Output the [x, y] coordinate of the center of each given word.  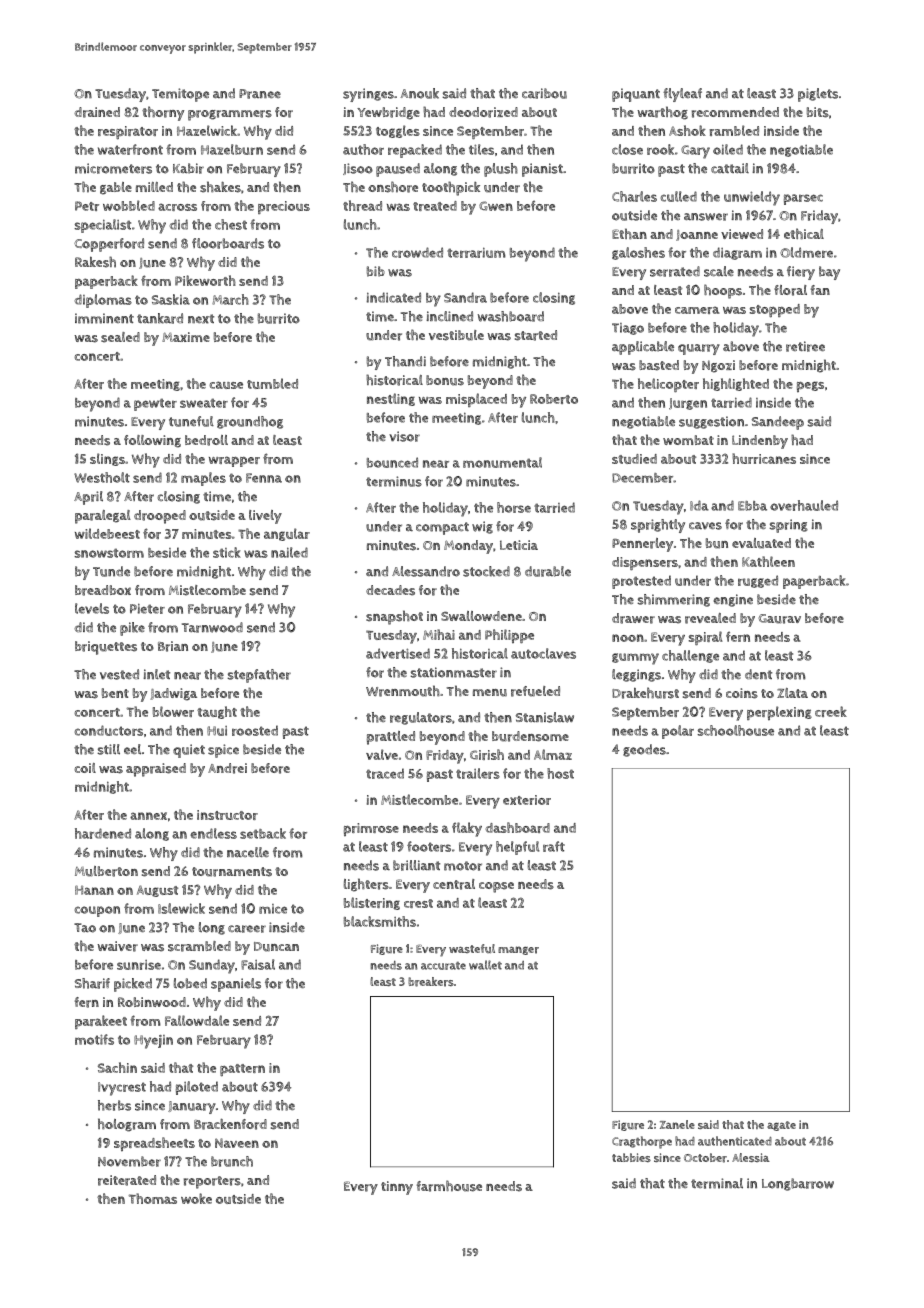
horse [514, 507]
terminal [717, 1183]
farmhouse [449, 1186]
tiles [481, 149]
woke [196, 1198]
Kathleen [768, 561]
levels [92, 608]
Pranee [260, 94]
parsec [803, 199]
